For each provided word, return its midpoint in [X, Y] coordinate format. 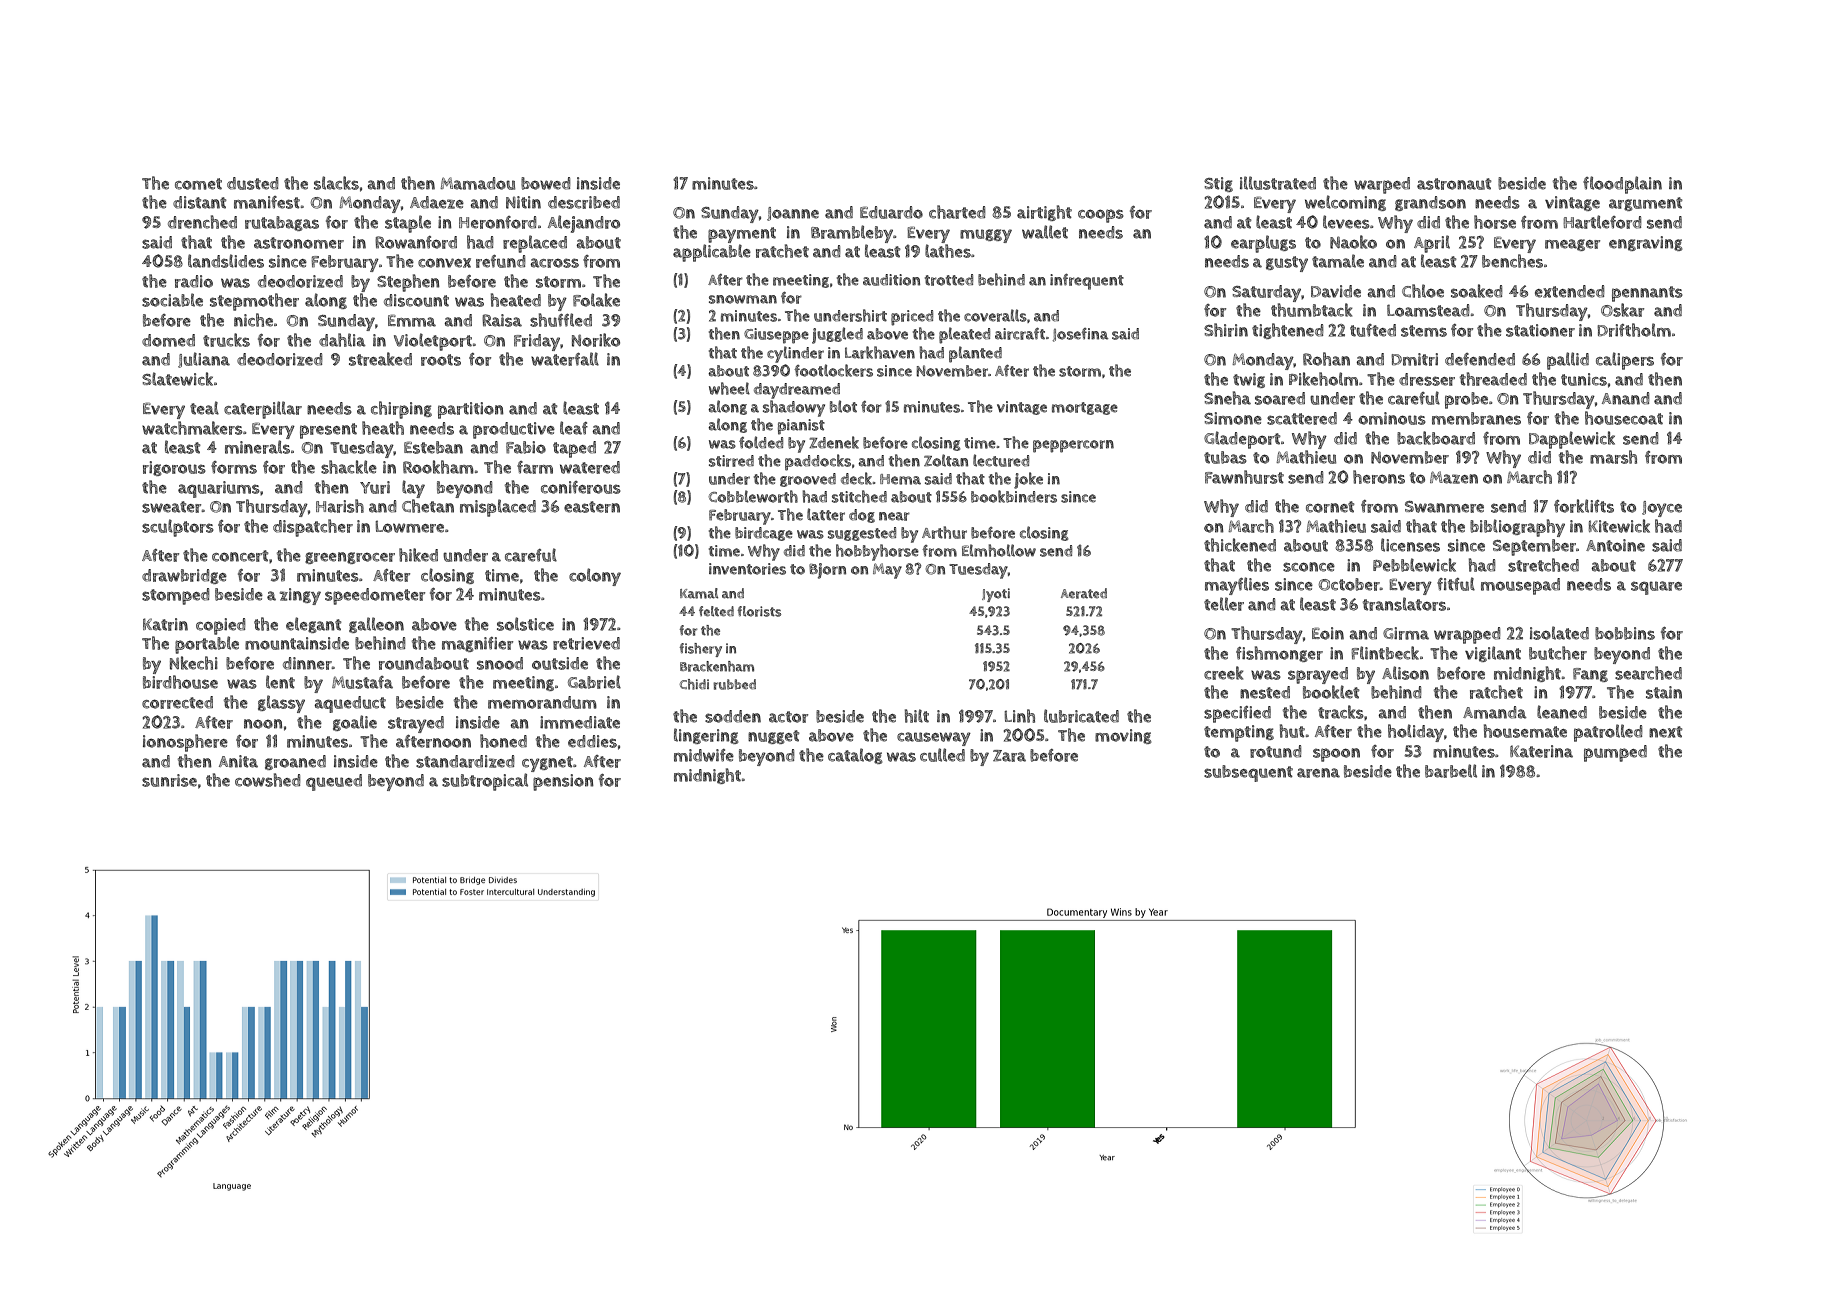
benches [1512, 261]
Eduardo [891, 212]
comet [198, 184]
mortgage [1085, 408]
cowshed [268, 780]
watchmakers [192, 428]
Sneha [1227, 398]
